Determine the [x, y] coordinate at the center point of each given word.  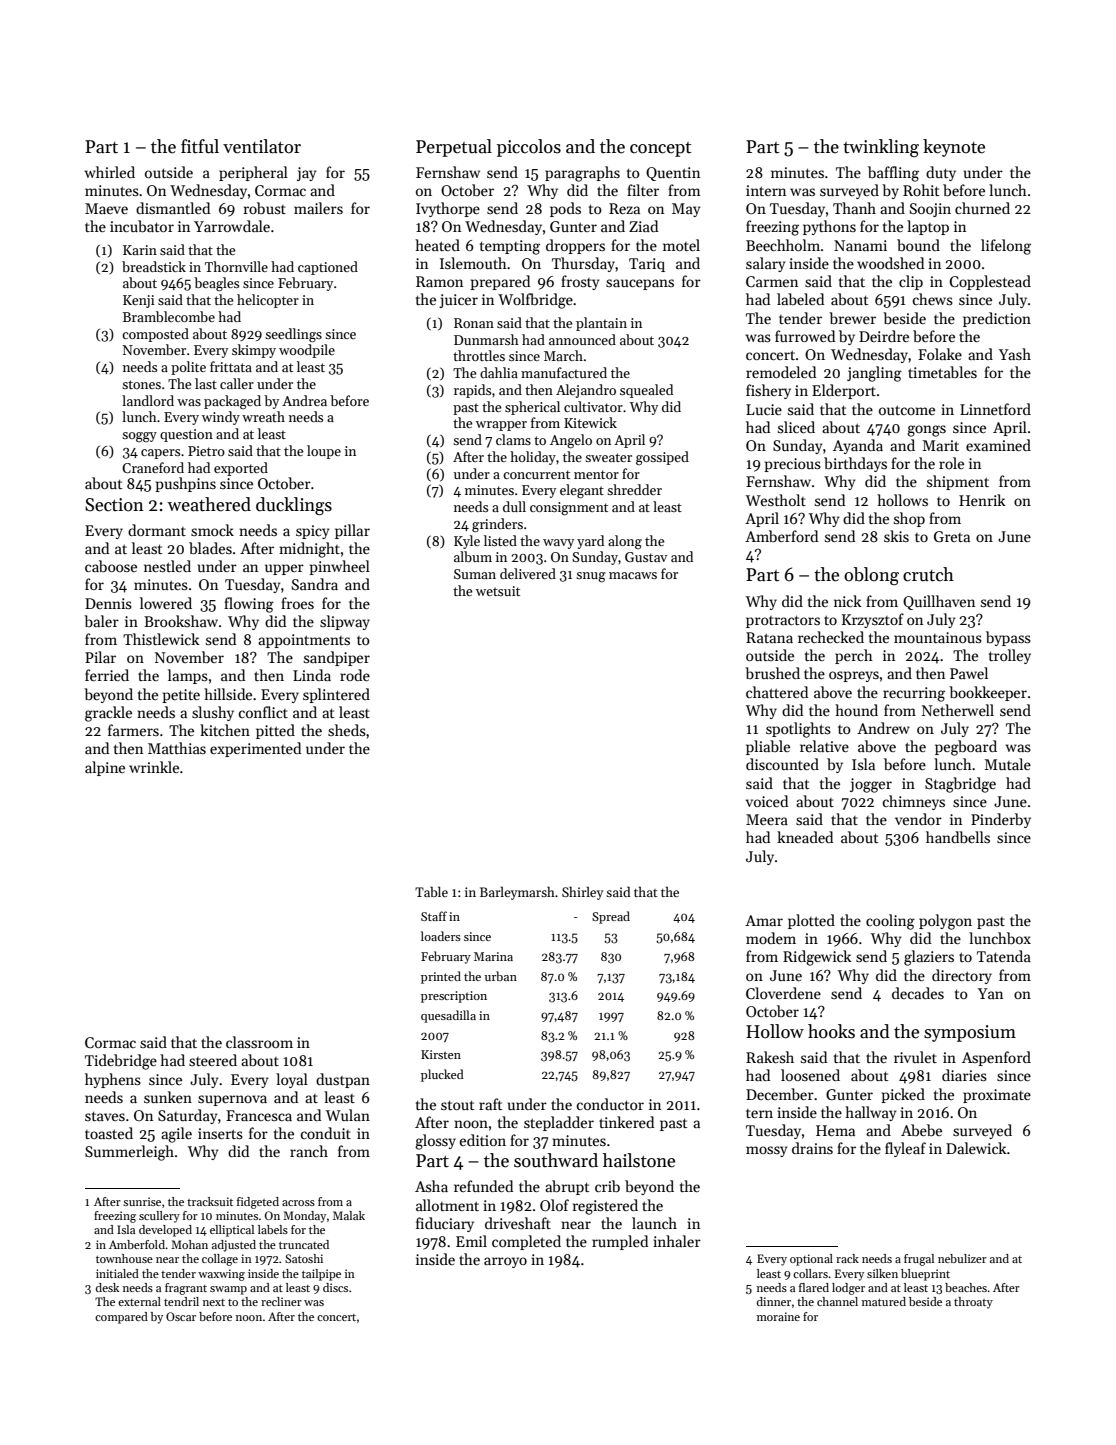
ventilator [262, 146]
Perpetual [454, 148]
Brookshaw [181, 621]
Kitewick [590, 422]
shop [909, 519]
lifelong [1006, 247]
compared [121, 1318]
